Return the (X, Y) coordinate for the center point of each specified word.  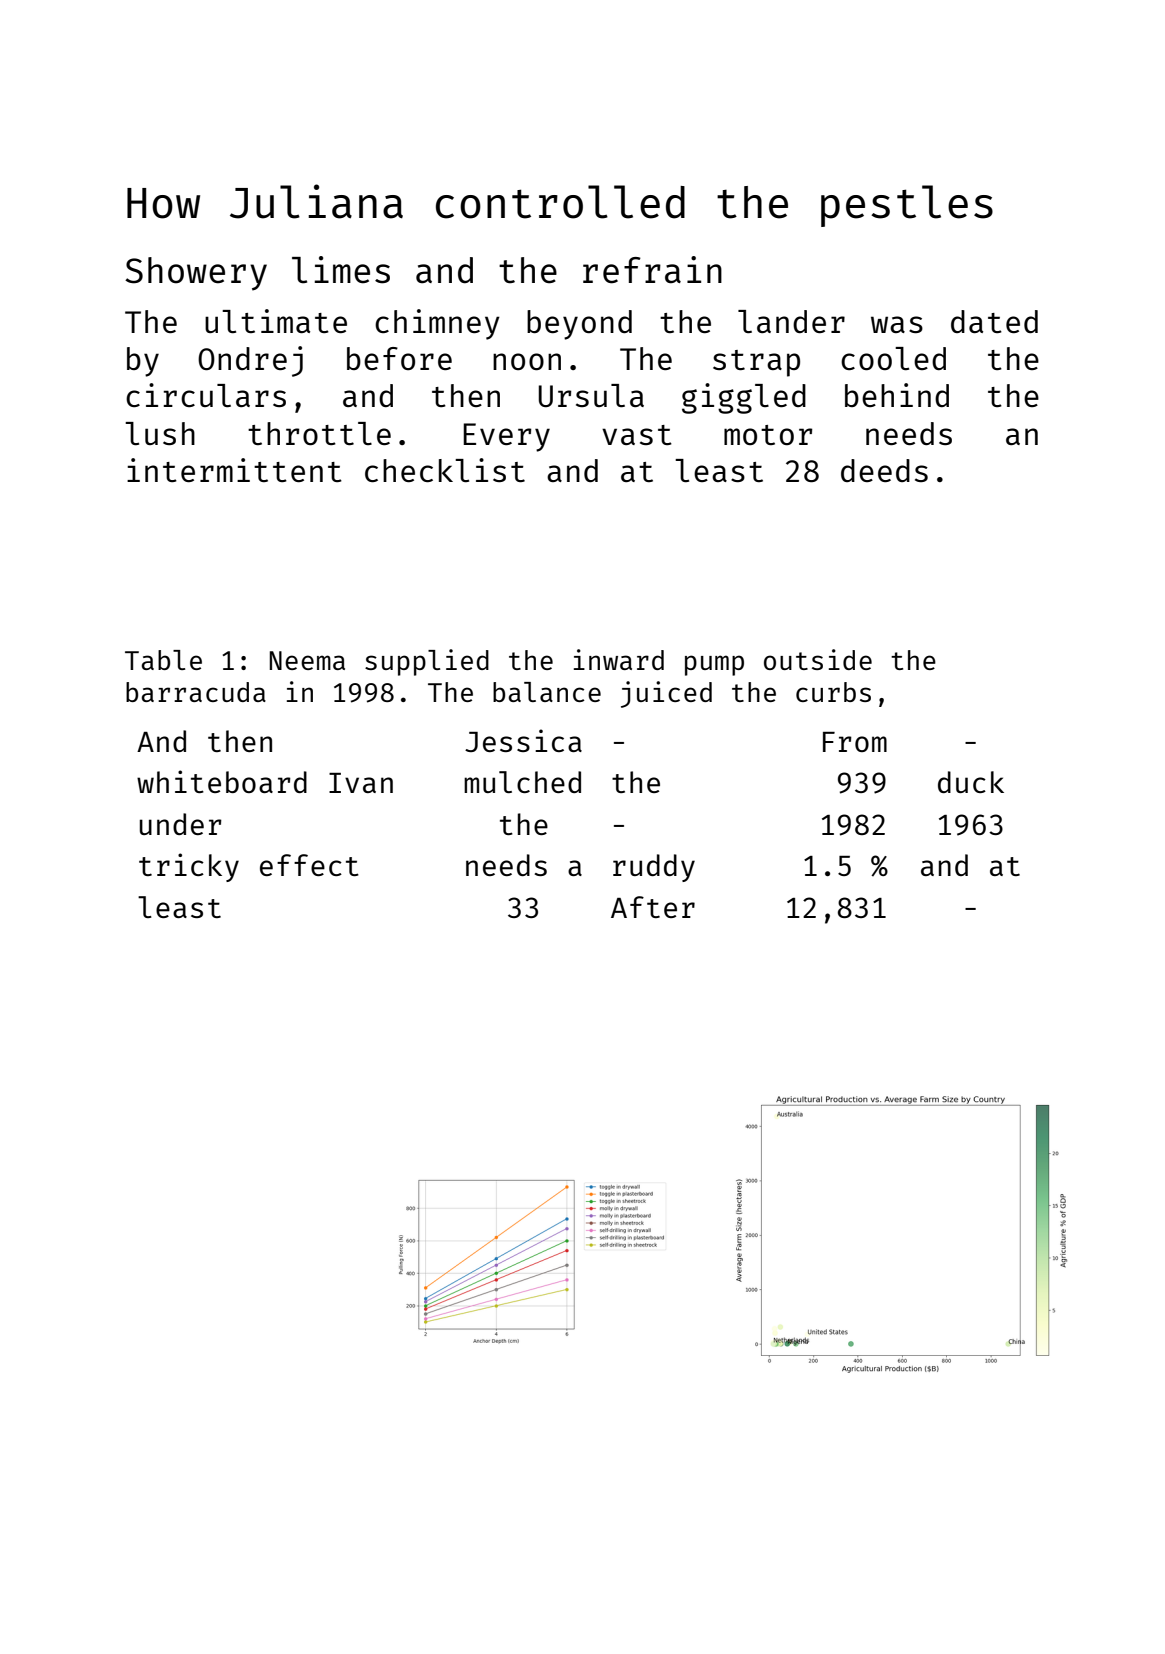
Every (506, 437)
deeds (884, 470)
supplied (427, 662)
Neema (307, 660)
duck (971, 782)
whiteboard (222, 781)
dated (994, 321)
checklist (445, 470)
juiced (666, 694)
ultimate (276, 321)
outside (818, 659)
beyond (579, 325)
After (653, 907)
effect (309, 865)
